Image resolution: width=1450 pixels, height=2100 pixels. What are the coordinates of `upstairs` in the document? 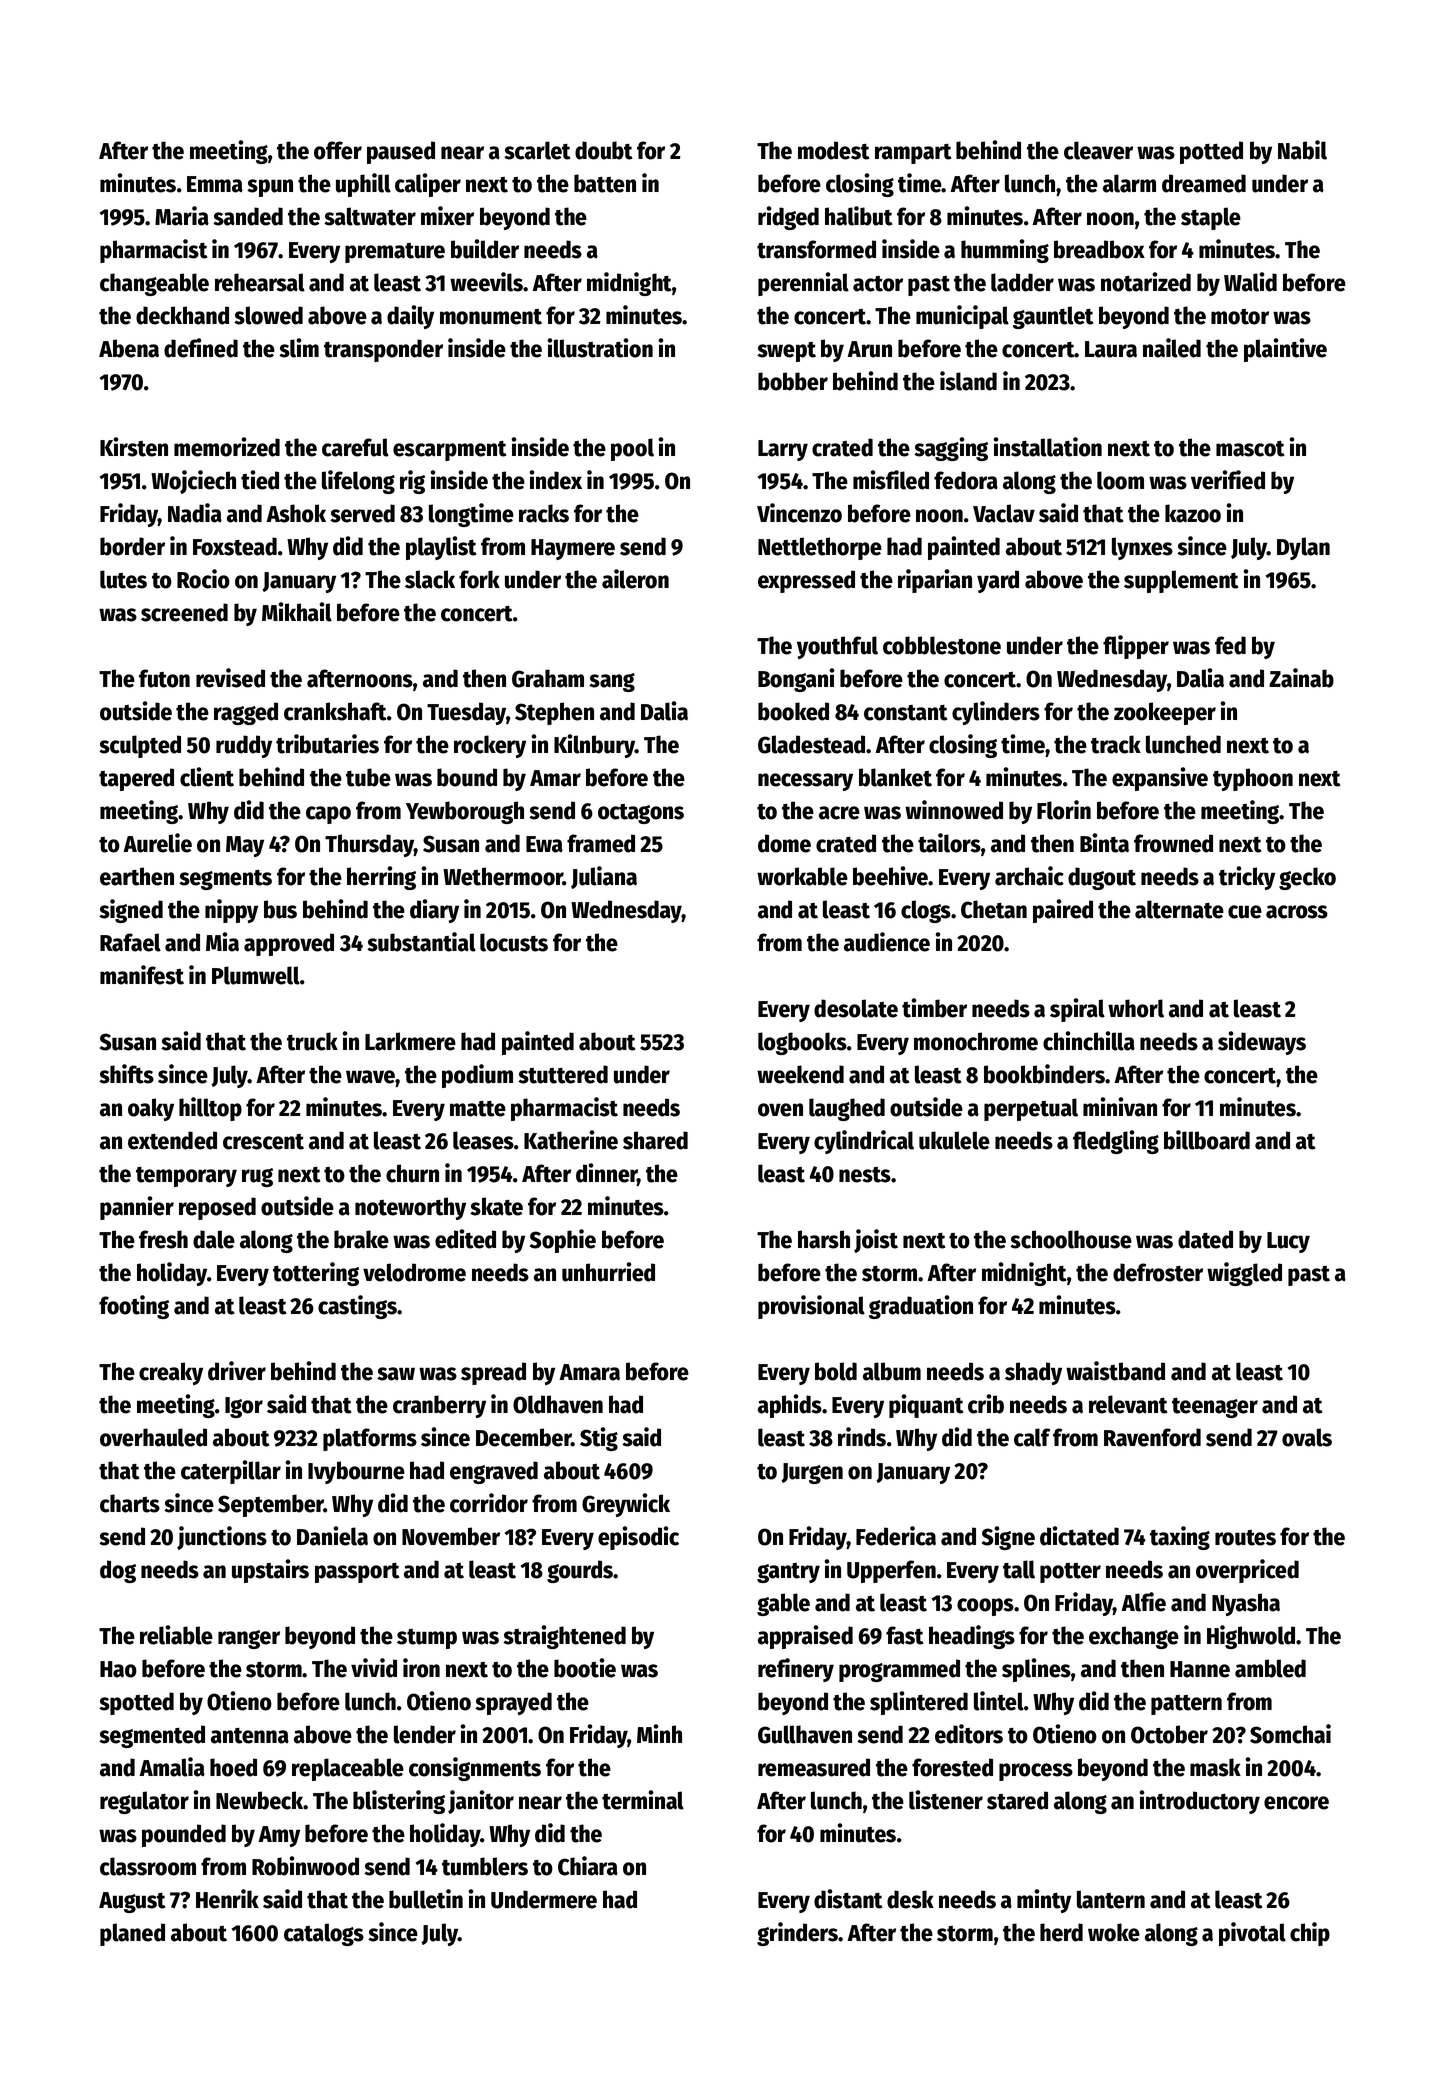 It's located at (270, 1571).
